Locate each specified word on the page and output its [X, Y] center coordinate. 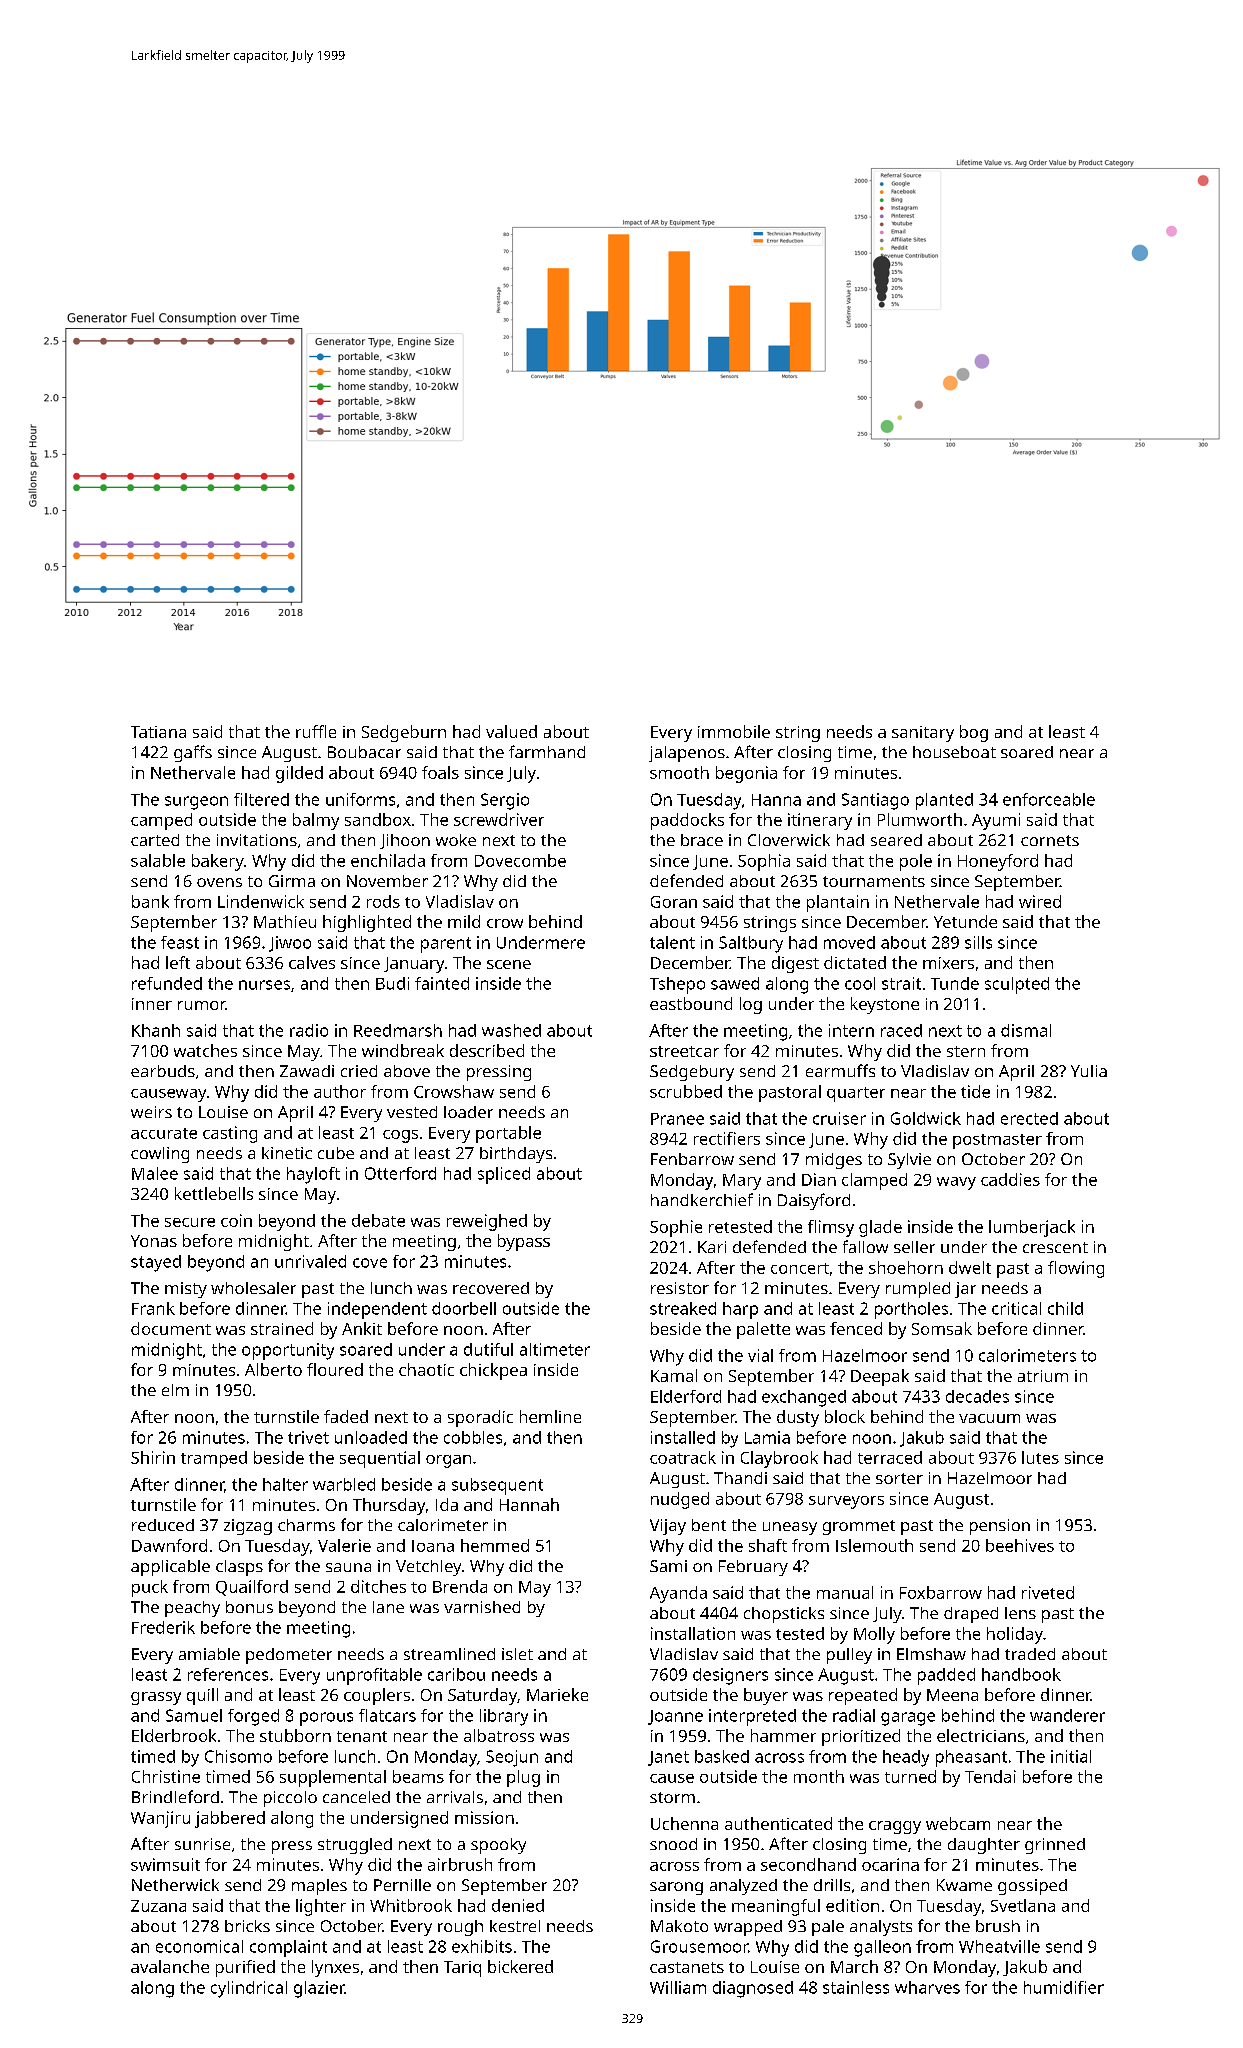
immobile [734, 731]
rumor [202, 1005]
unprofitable [374, 1676]
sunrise [202, 1844]
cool [860, 983]
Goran [674, 902]
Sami [668, 1566]
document [171, 1328]
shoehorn [906, 1267]
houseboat [954, 752]
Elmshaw [931, 1654]
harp [740, 1310]
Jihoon [405, 841]
